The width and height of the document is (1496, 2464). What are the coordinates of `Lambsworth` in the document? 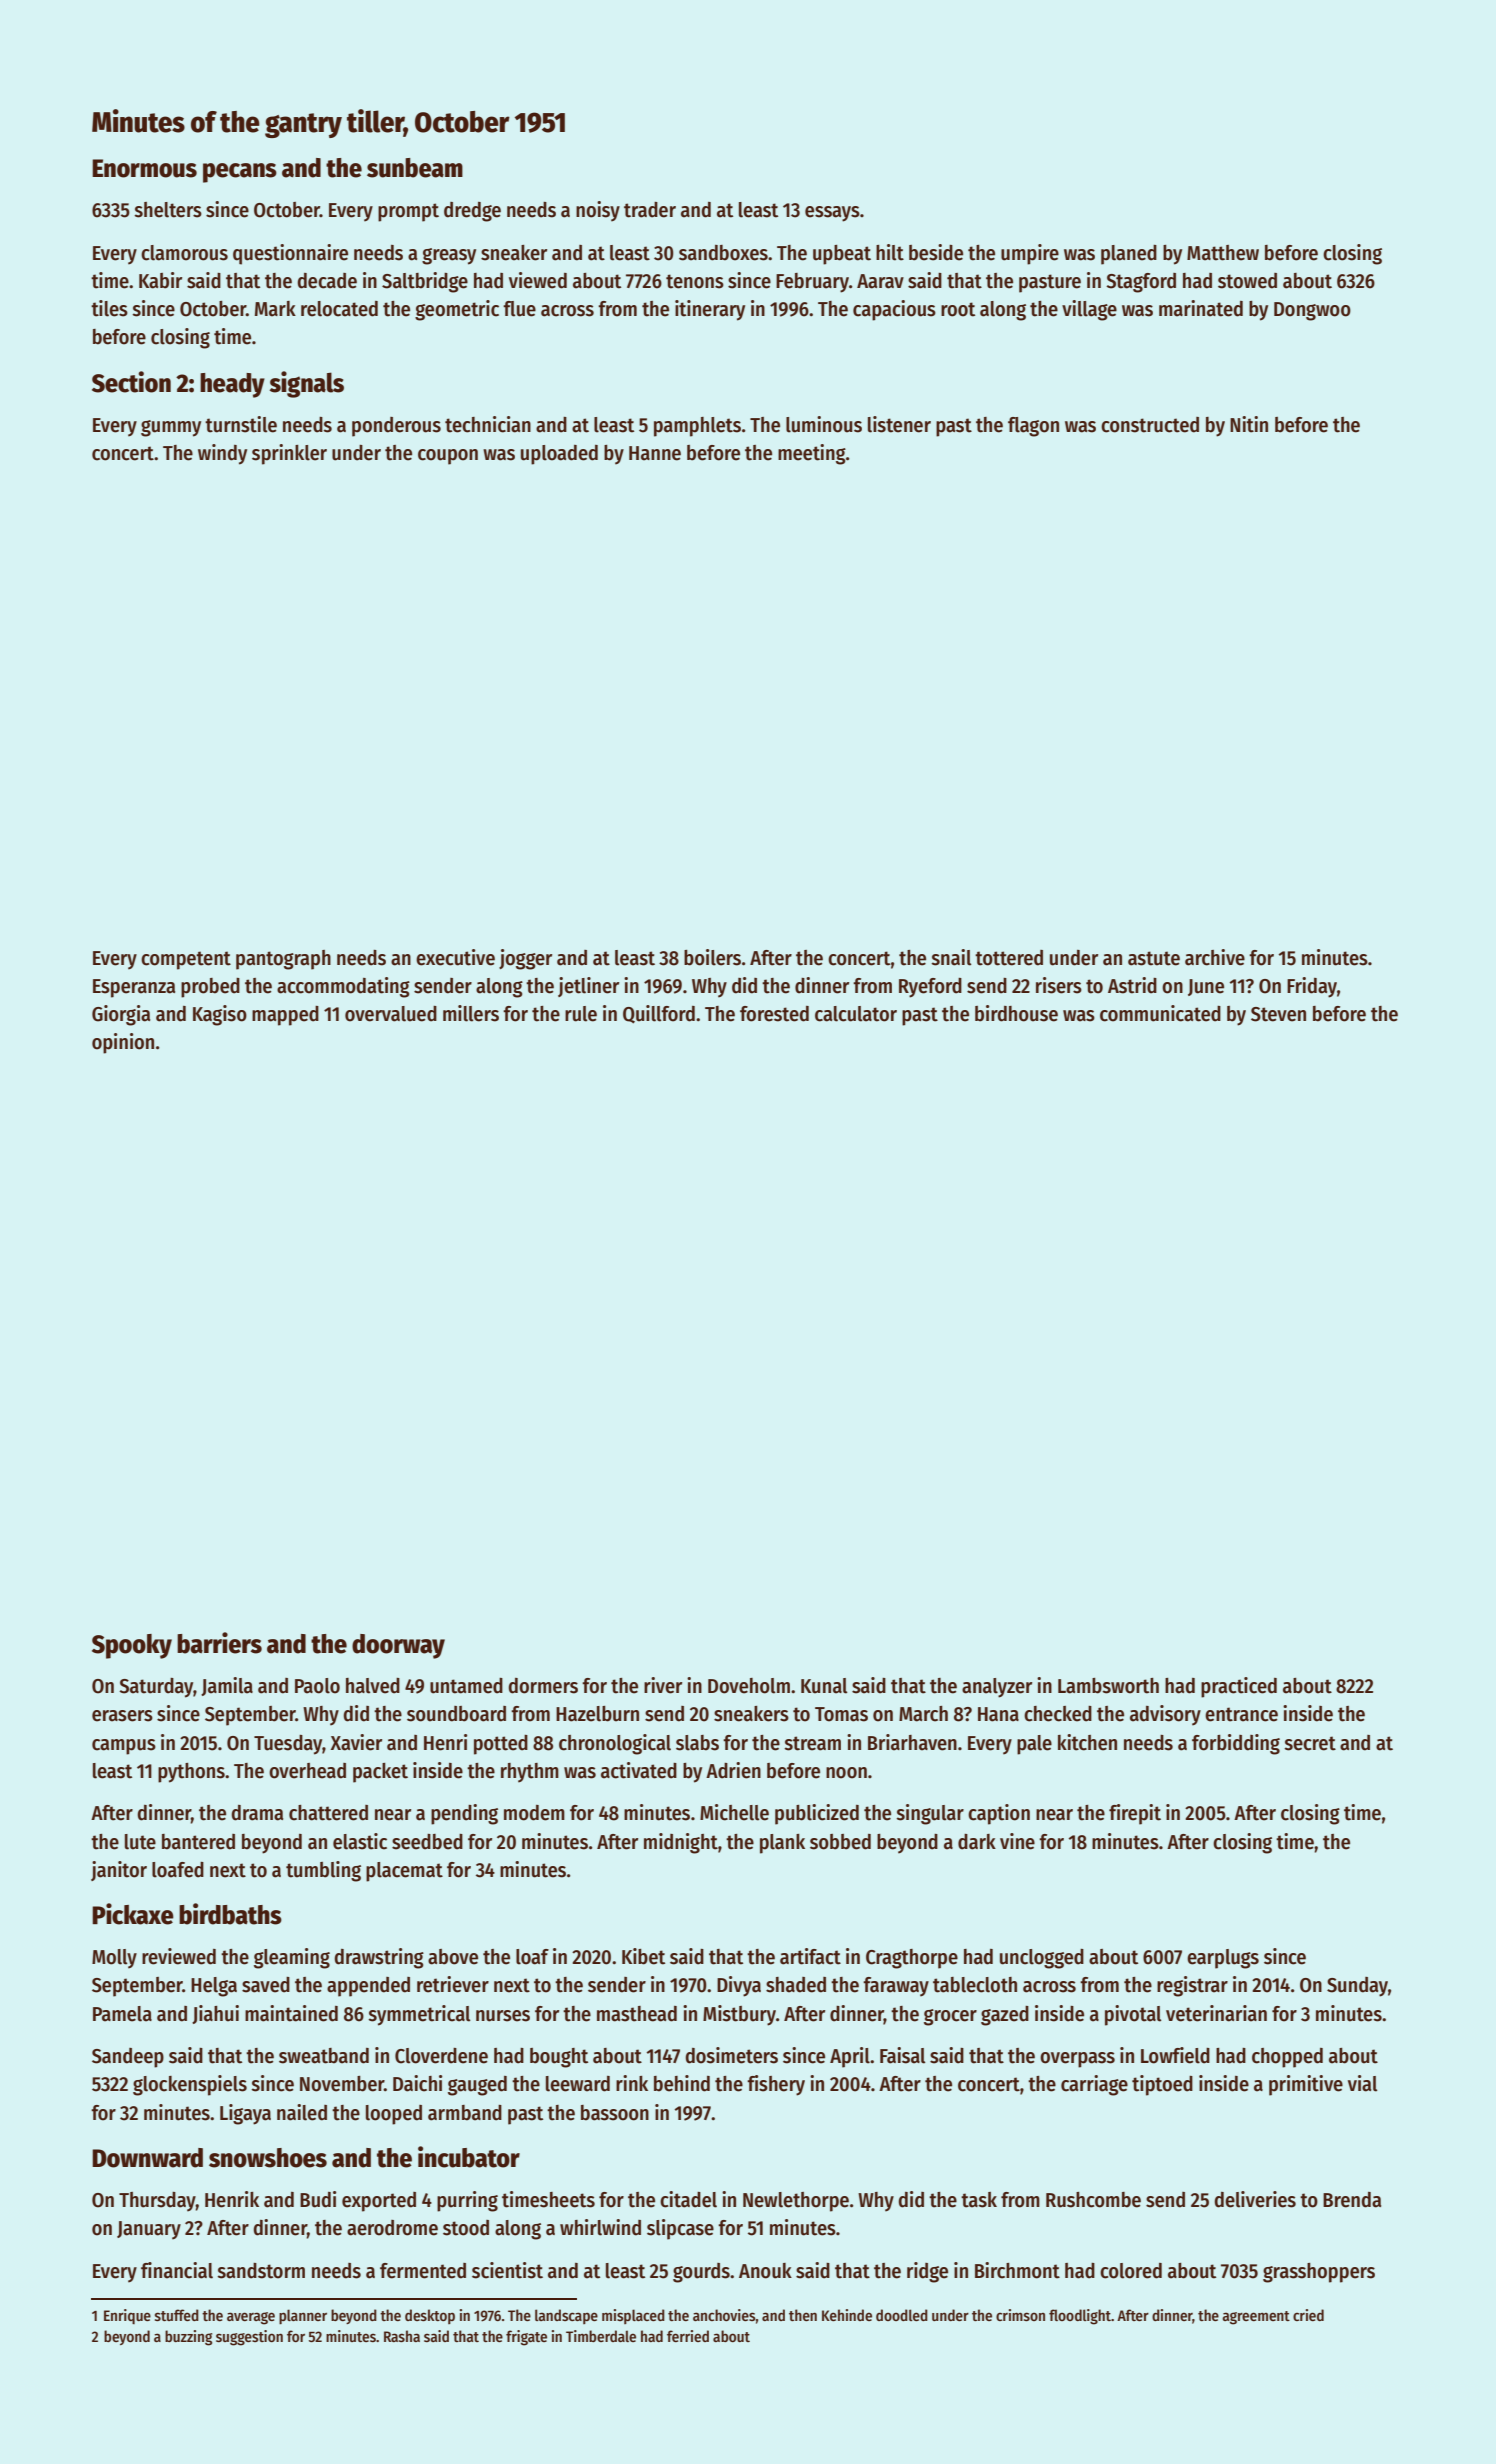 It's located at (1108, 1686).
